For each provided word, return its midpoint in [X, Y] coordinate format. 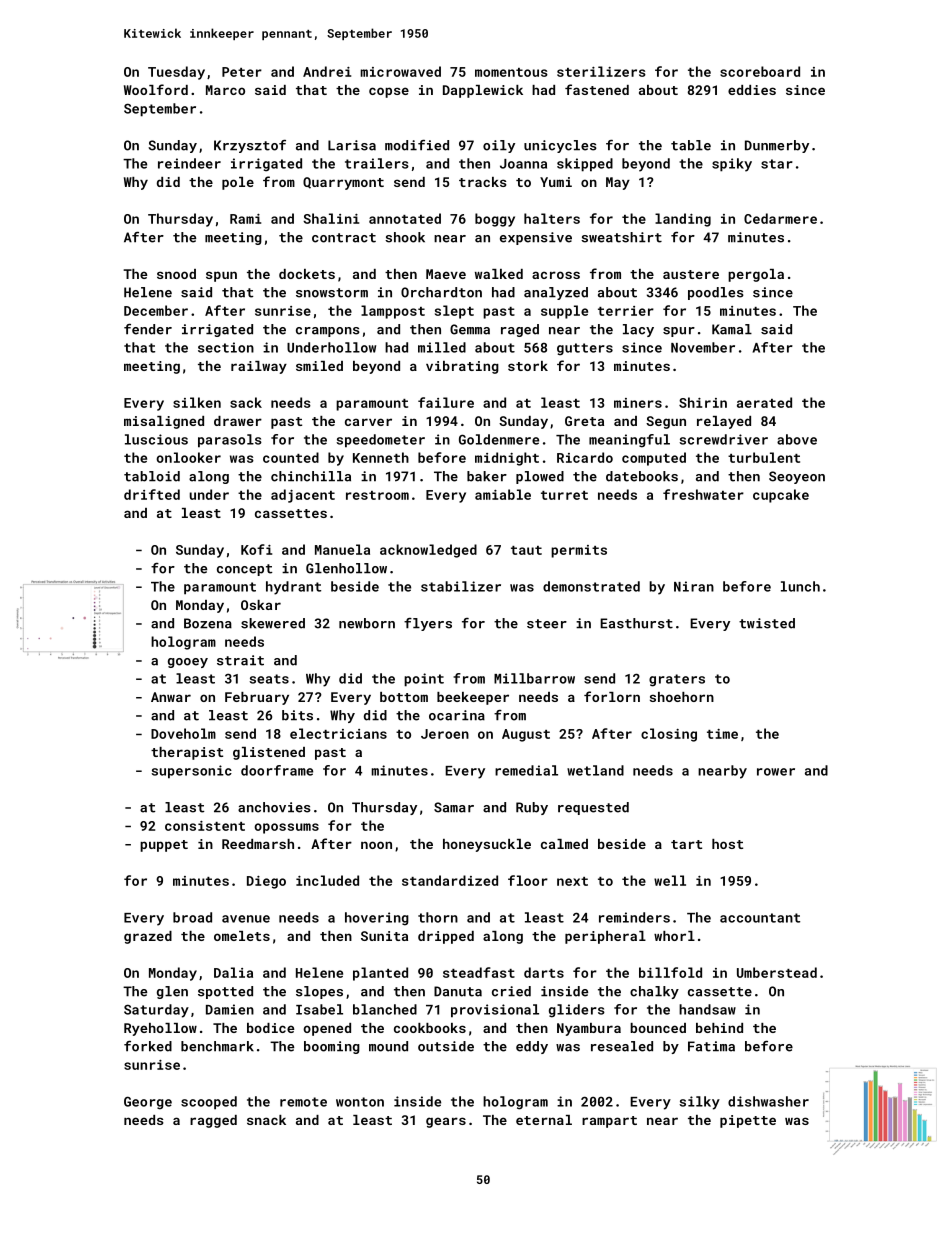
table [691, 145]
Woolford [156, 89]
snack [266, 1120]
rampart [609, 1122]
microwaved [401, 71]
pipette [748, 1121]
